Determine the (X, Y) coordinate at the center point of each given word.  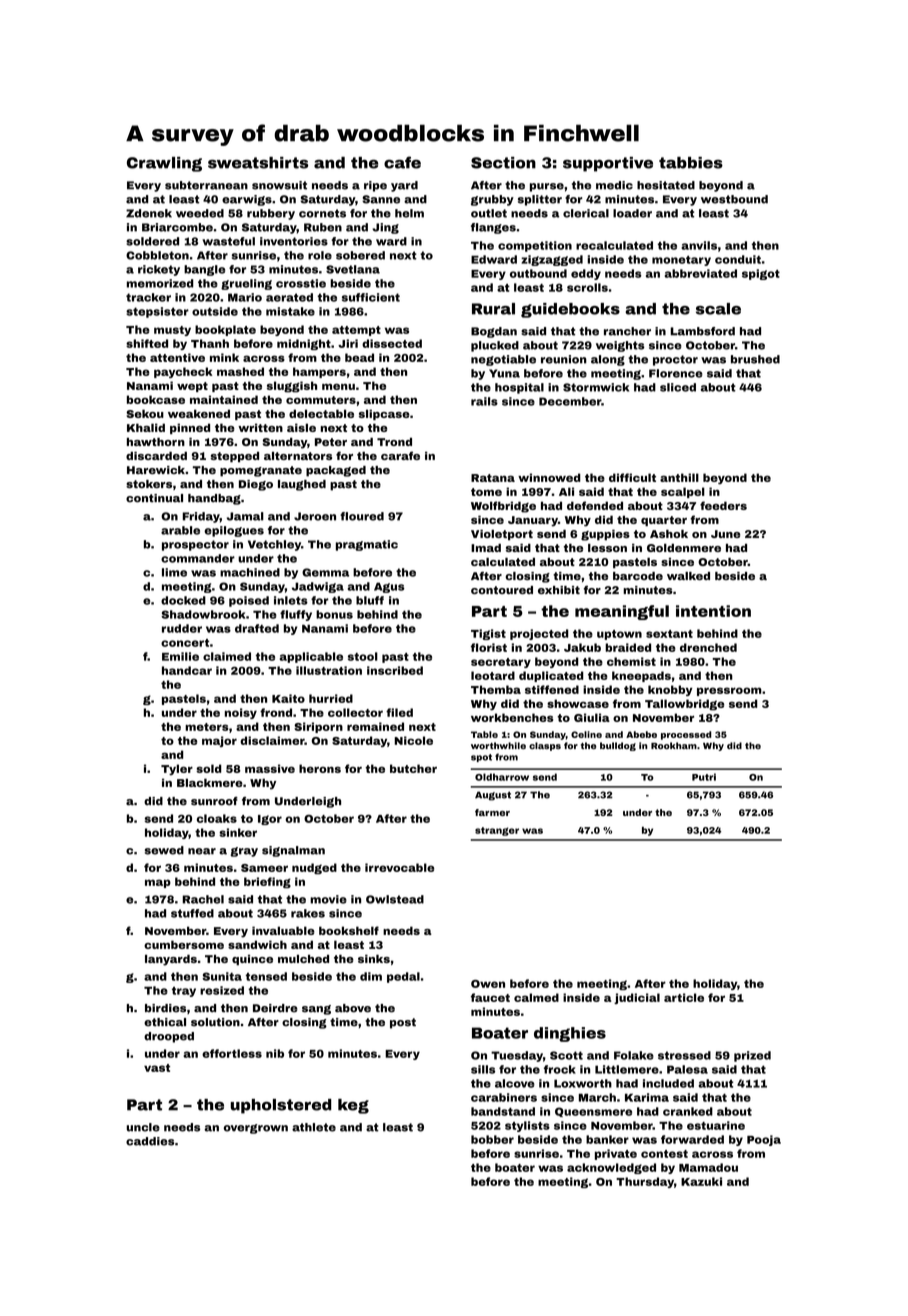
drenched (708, 647)
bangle (204, 270)
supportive (608, 164)
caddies (150, 1141)
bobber (492, 1139)
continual (154, 498)
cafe (402, 162)
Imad (486, 548)
